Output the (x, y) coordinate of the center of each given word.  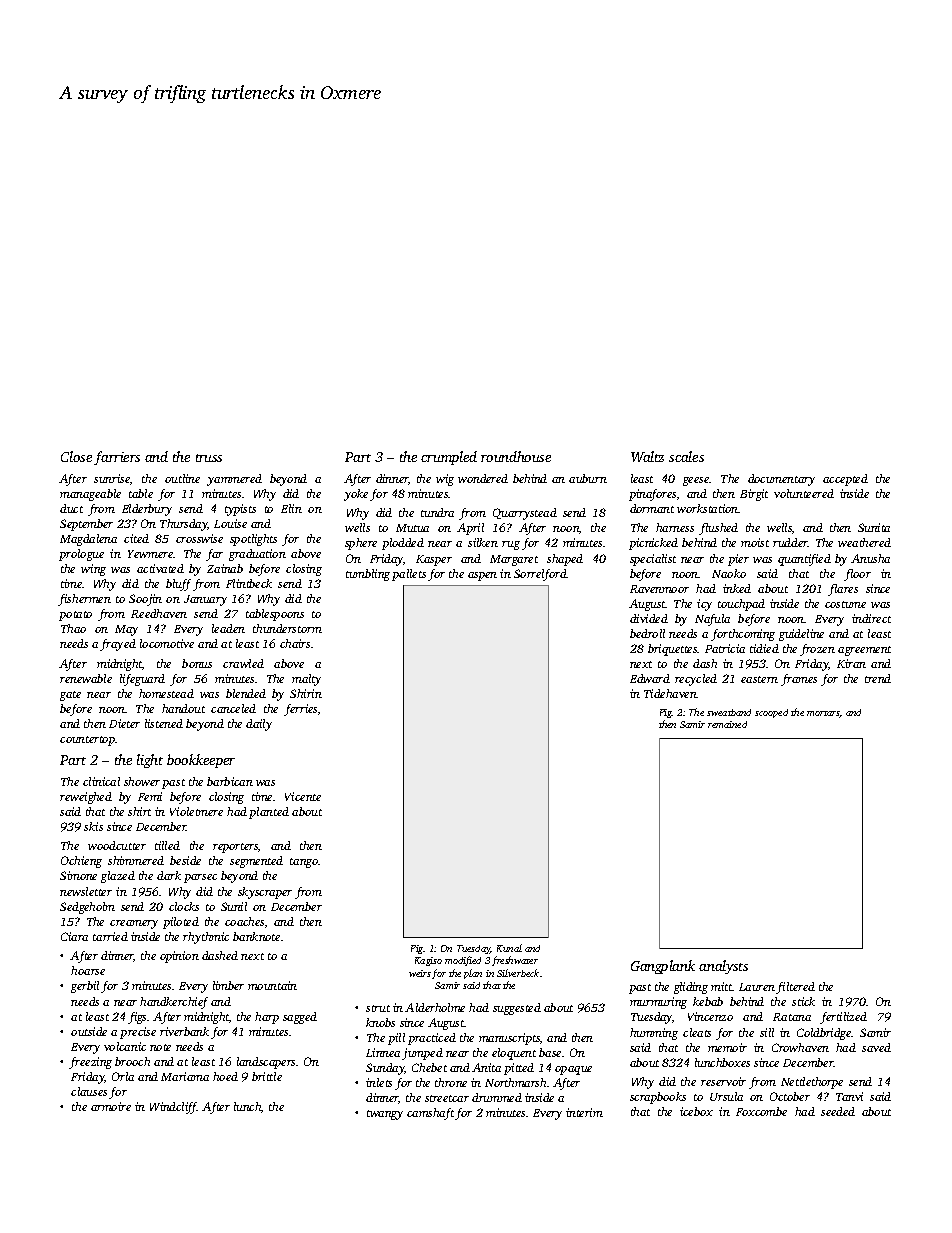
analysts (723, 967)
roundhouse (516, 456)
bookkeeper (201, 761)
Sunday (385, 1069)
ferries (300, 710)
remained (727, 724)
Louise (230, 523)
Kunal (509, 948)
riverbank (184, 1031)
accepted (845, 480)
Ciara (74, 936)
